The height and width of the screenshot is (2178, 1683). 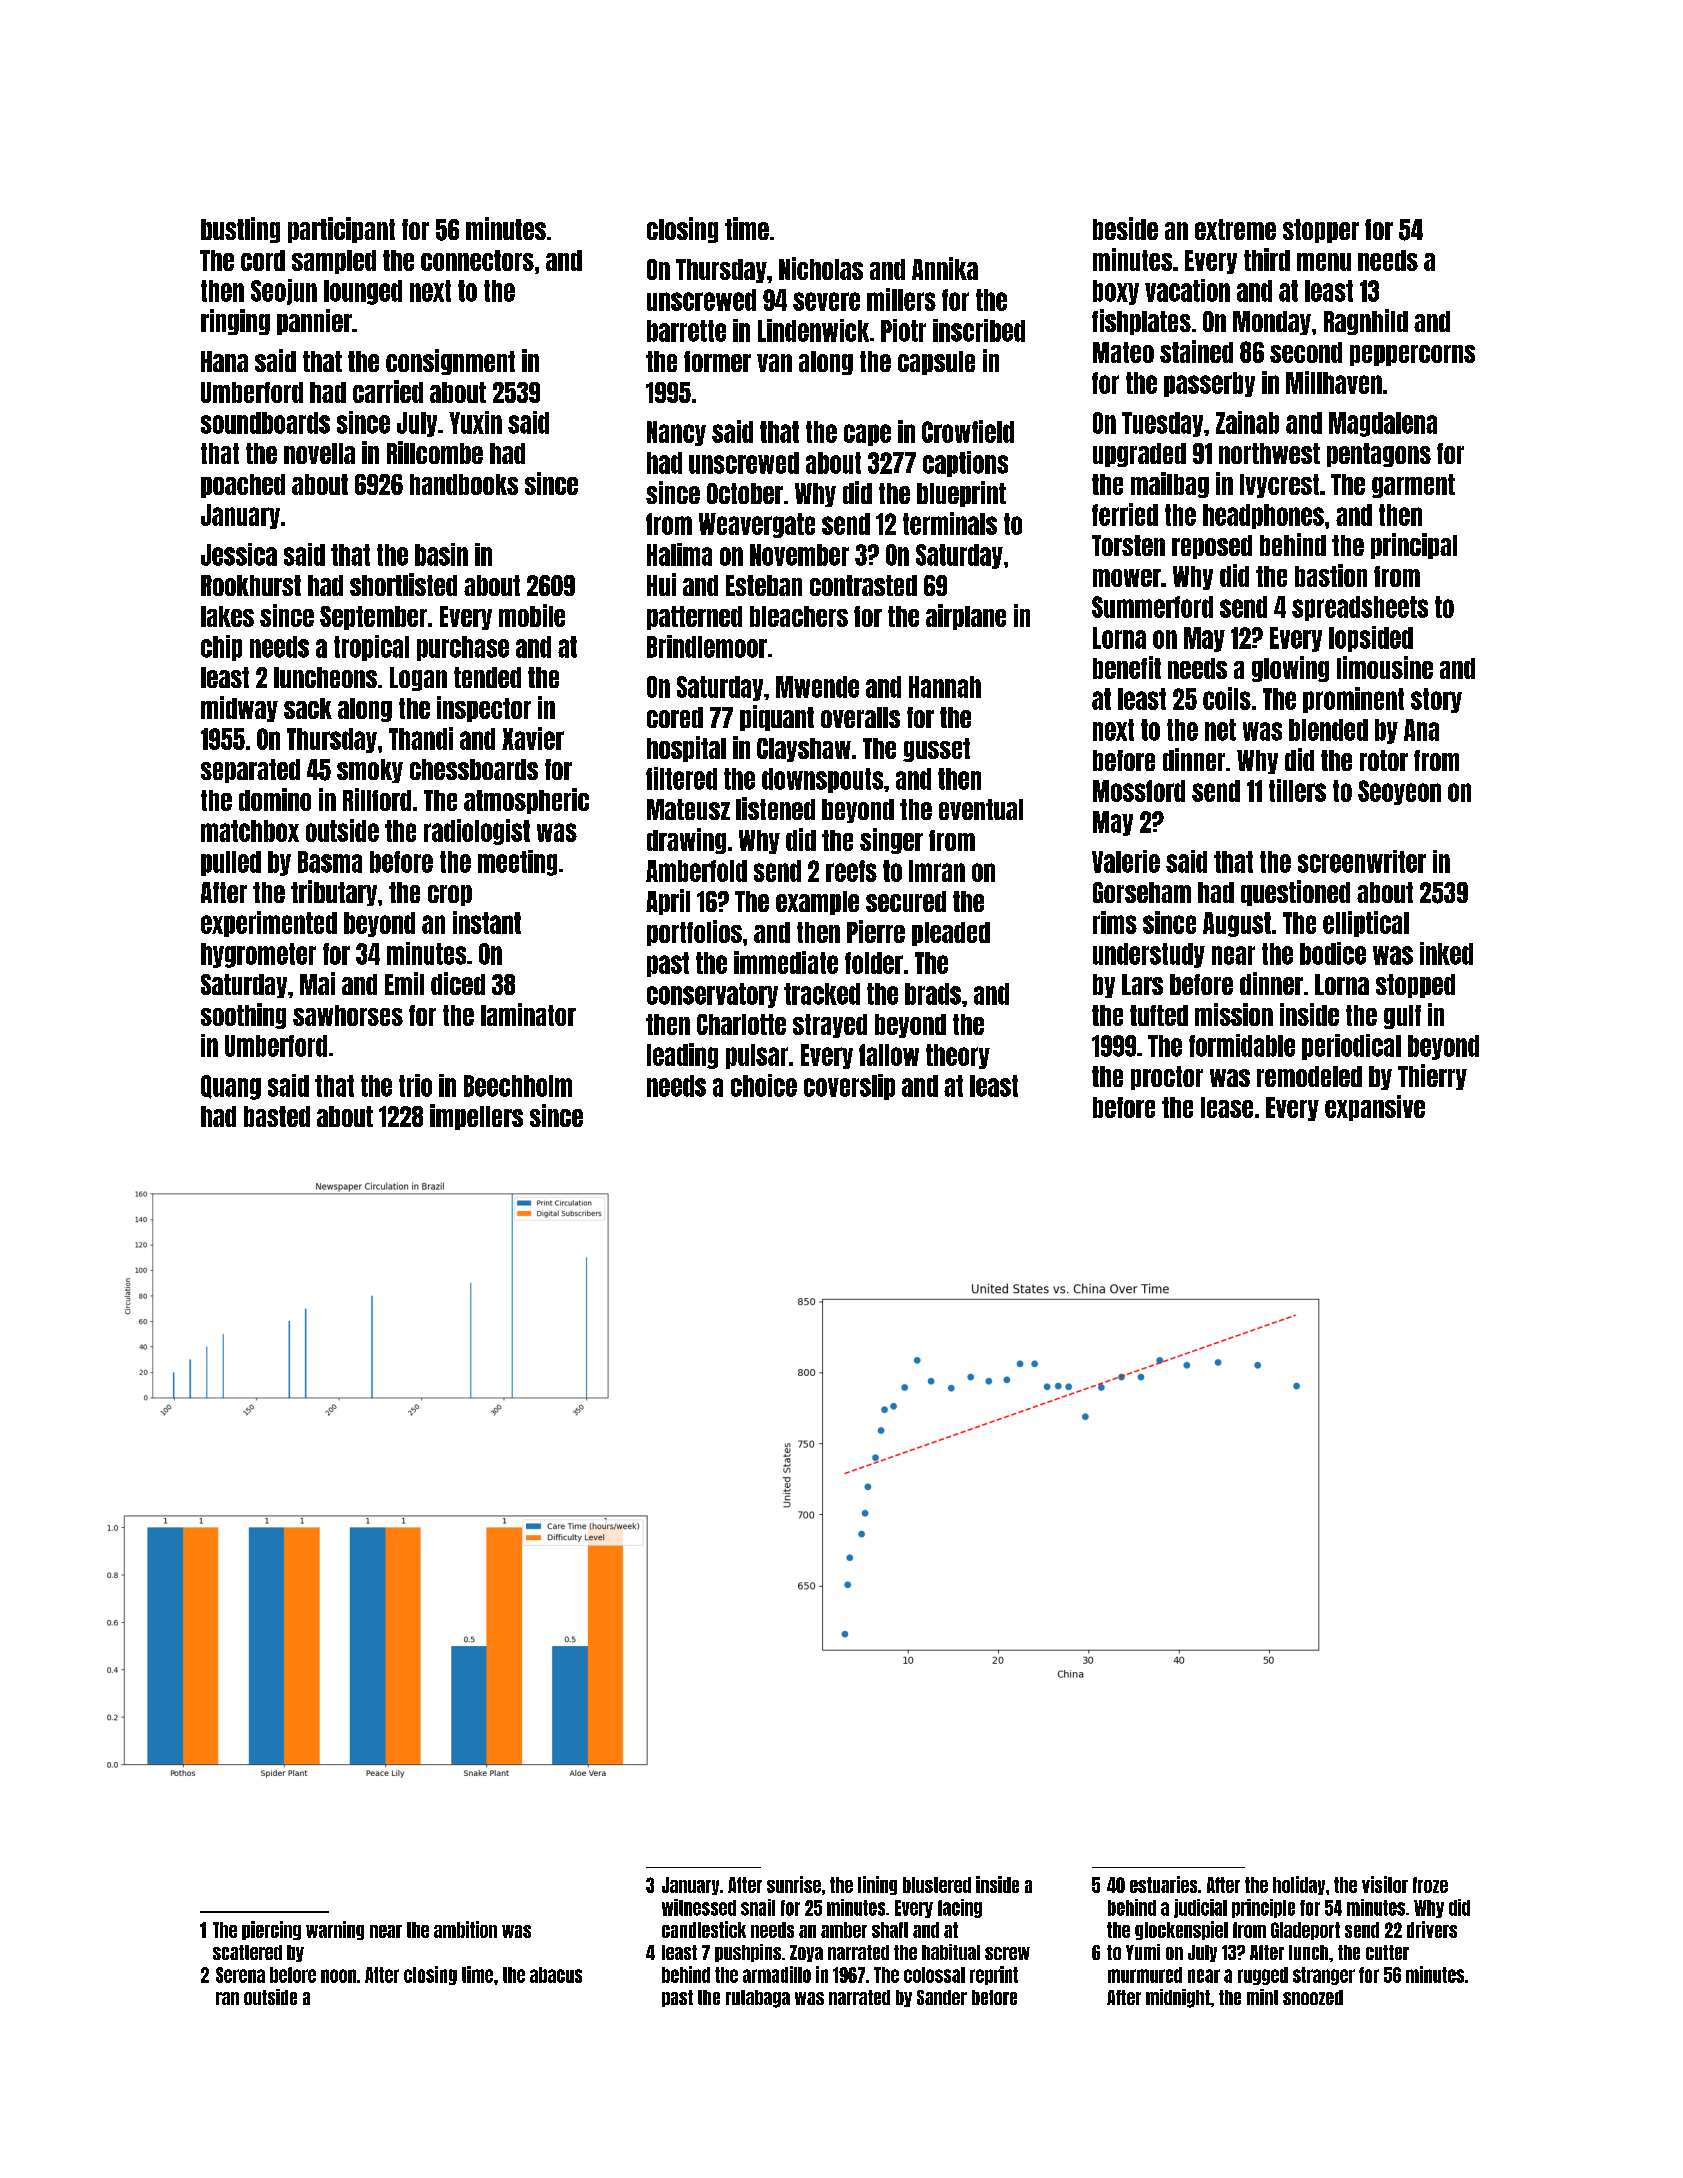 I want to click on impellers, so click(x=476, y=1117).
